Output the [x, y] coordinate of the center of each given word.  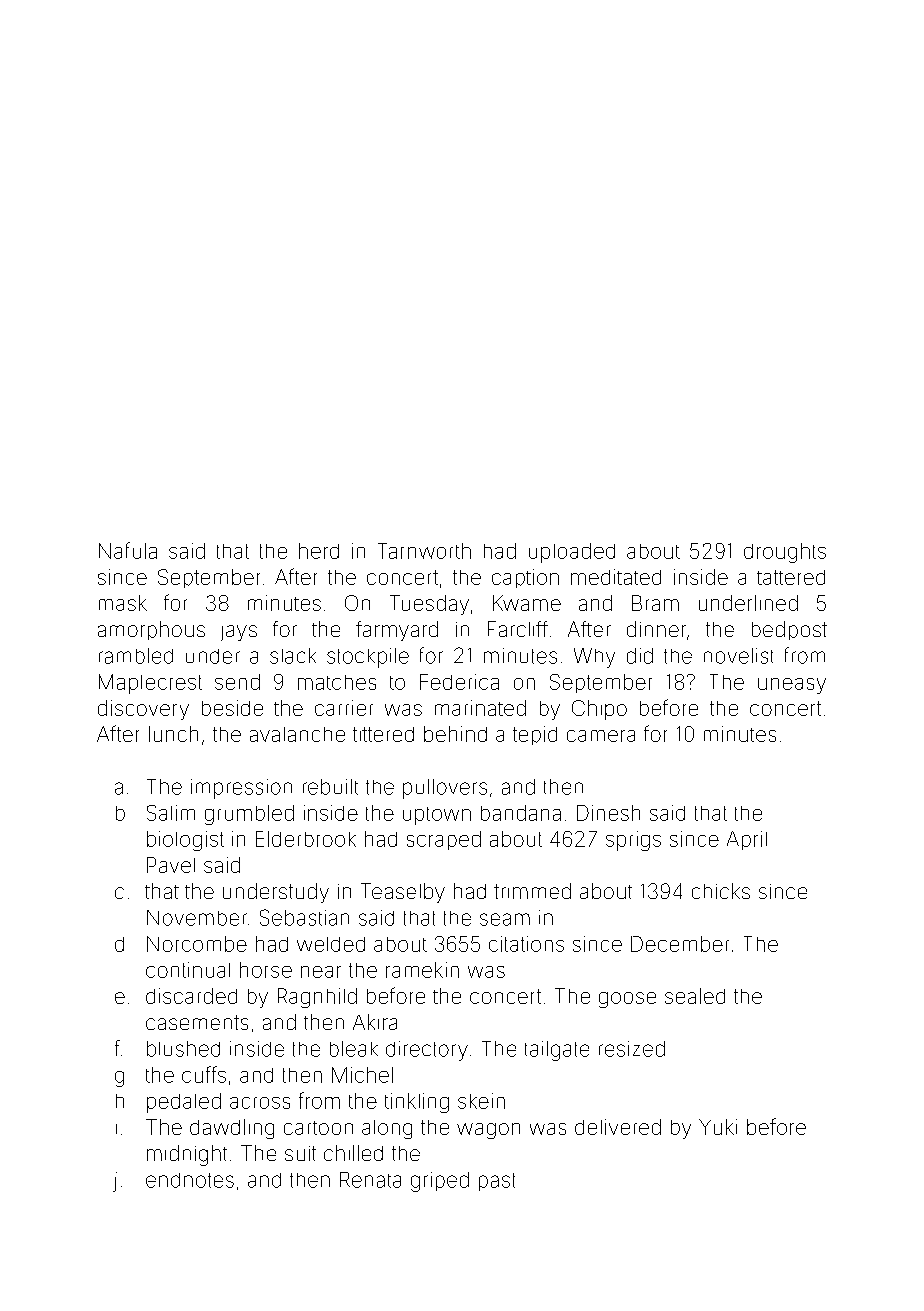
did [640, 656]
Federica [459, 682]
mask [123, 603]
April [747, 840]
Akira [375, 1022]
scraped [444, 840]
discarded [191, 996]
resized [632, 1049]
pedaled [184, 1103]
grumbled [249, 815]
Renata [370, 1180]
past [497, 1182]
